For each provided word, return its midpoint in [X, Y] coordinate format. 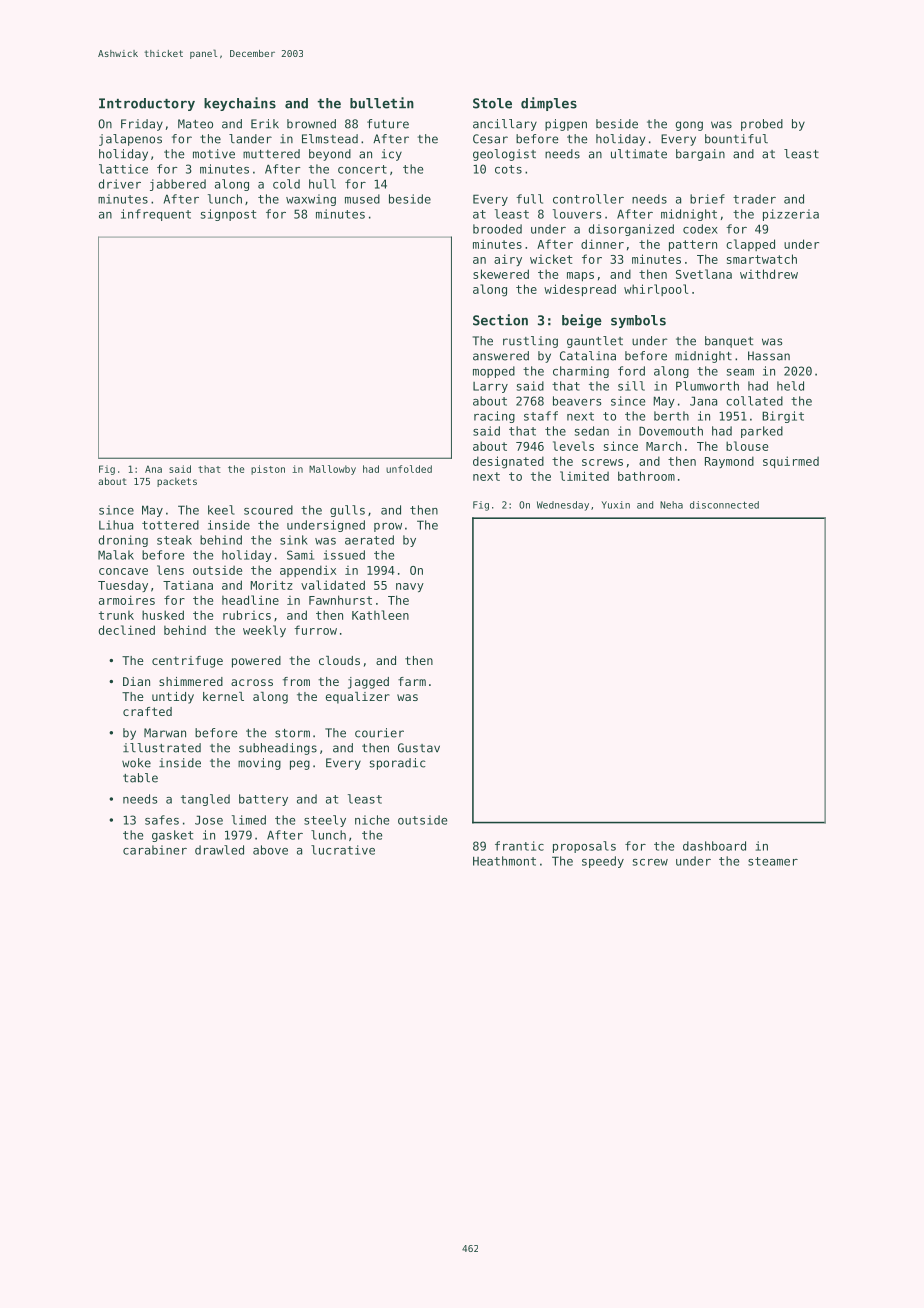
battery [263, 800]
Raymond [729, 462]
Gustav [419, 748]
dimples [549, 104]
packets [177, 482]
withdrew [769, 274]
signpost [228, 215]
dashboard [714, 846]
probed [762, 125]
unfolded [409, 469]
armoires [127, 600]
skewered [501, 274]
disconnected [724, 505]
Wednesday [563, 506]
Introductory [147, 104]
